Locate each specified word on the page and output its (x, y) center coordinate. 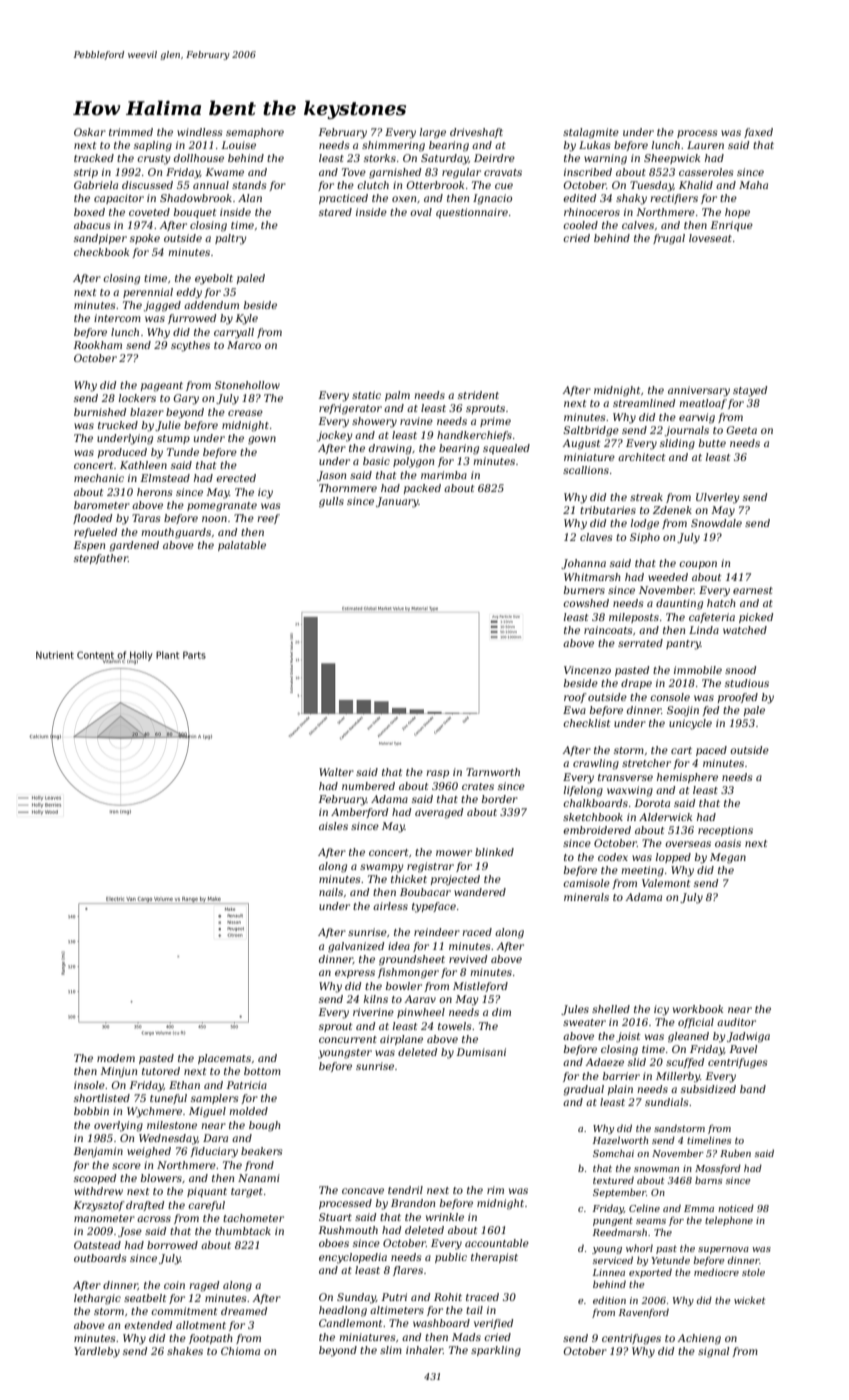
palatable (242, 546)
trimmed (131, 132)
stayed (750, 391)
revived (468, 959)
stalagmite (591, 133)
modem (116, 1058)
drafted (145, 1206)
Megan (728, 858)
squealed (506, 449)
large (433, 133)
